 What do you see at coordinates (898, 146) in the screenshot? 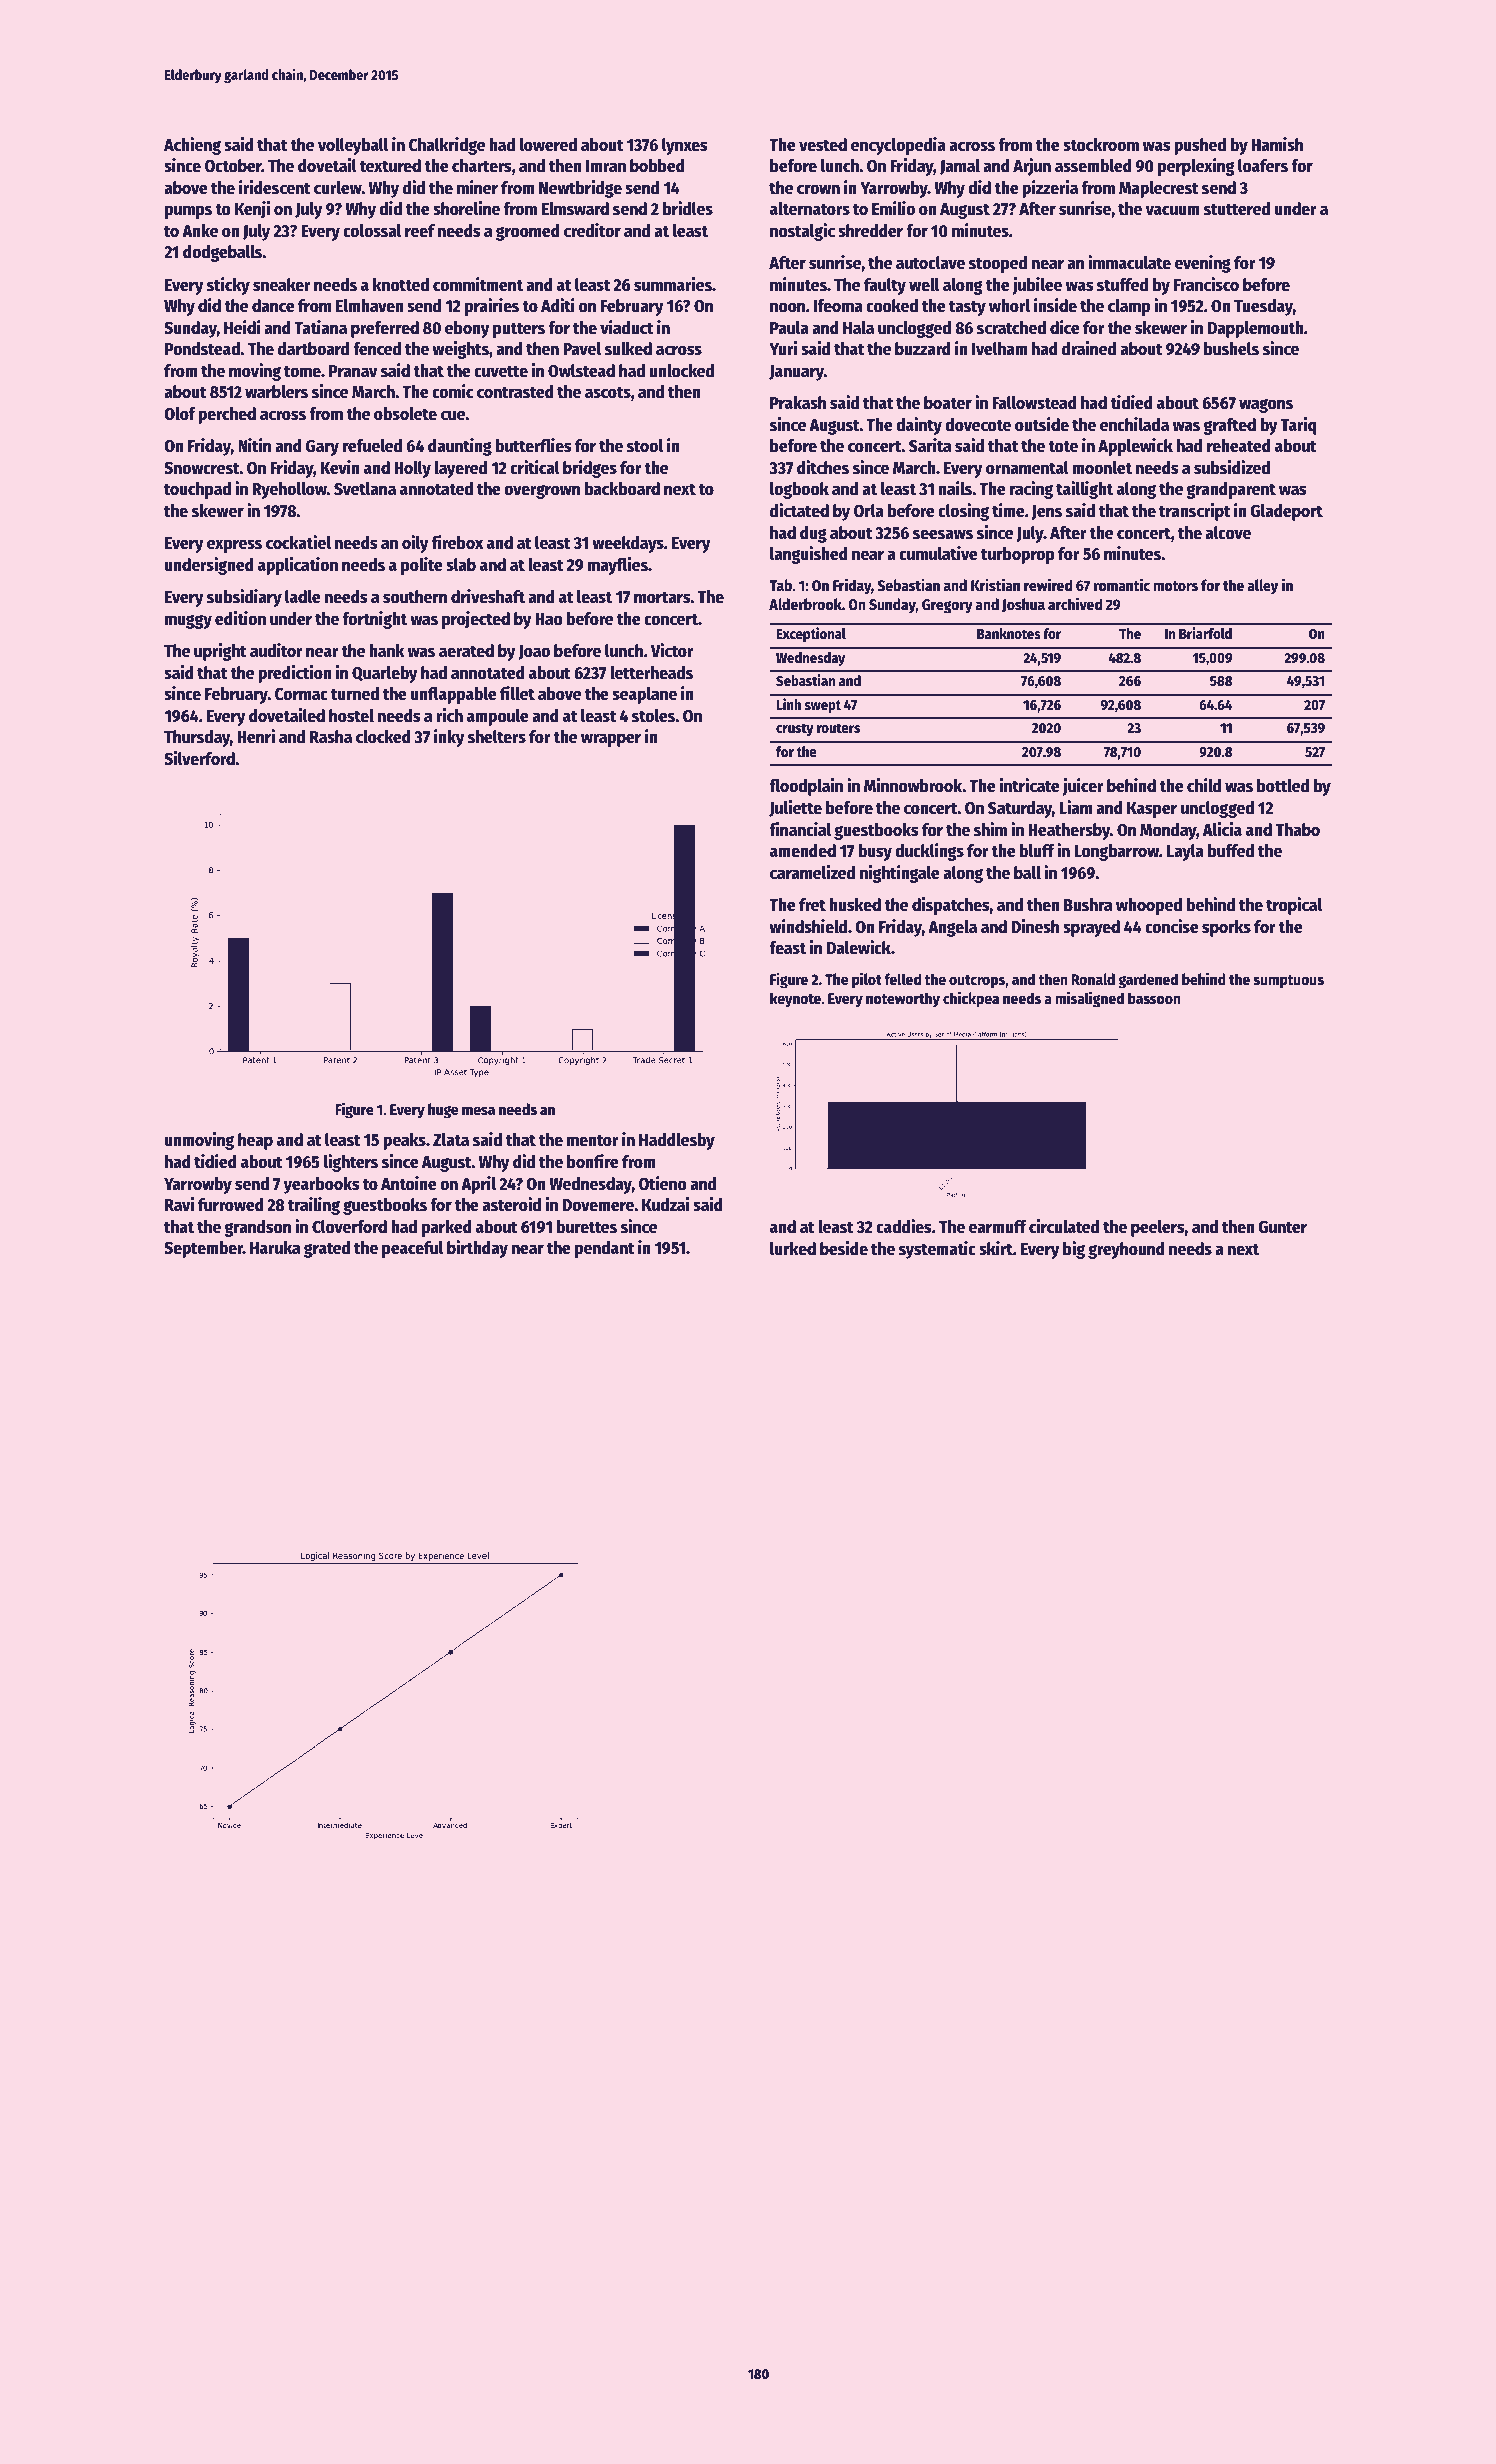
I see `encyclopedia` at bounding box center [898, 146].
